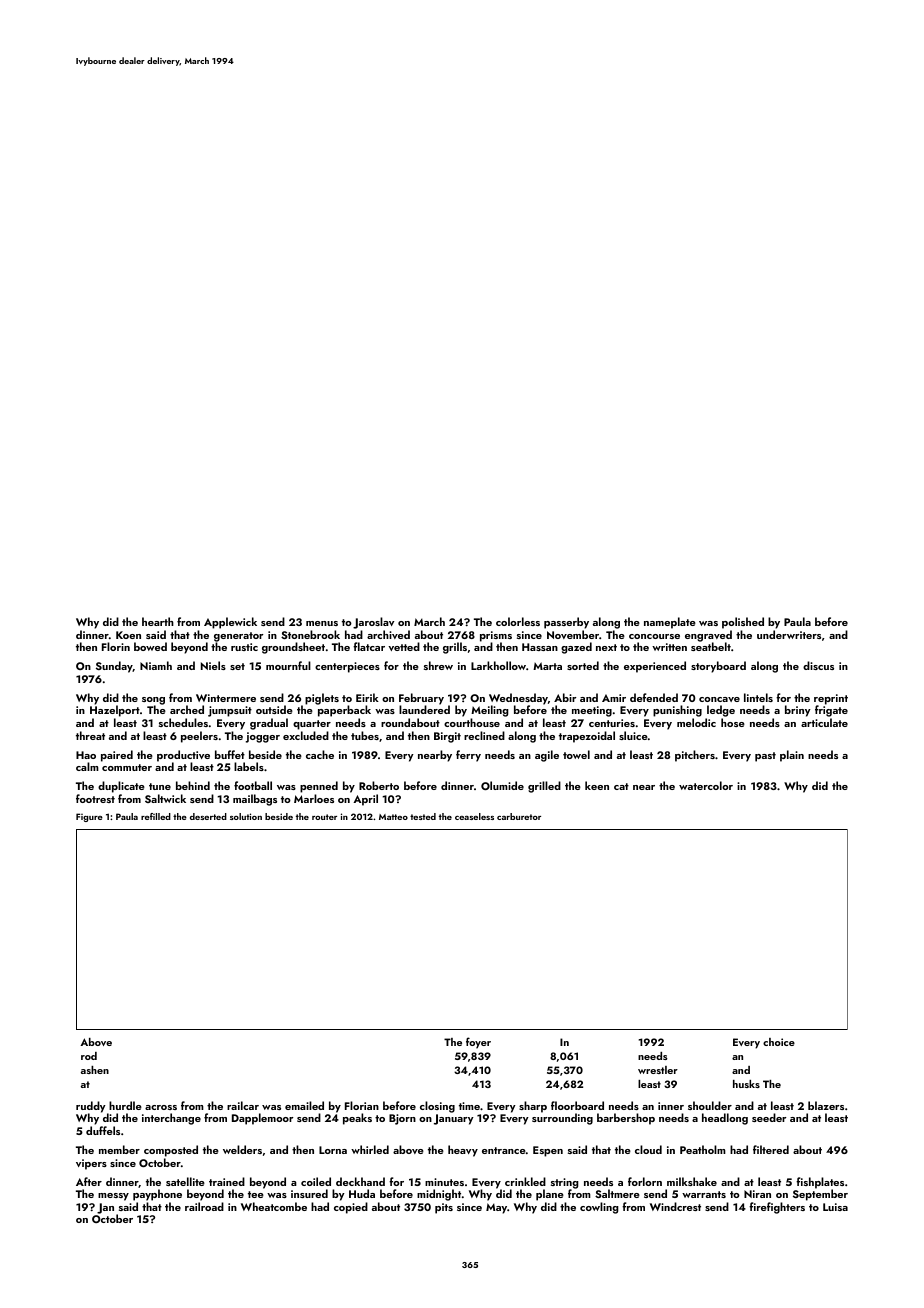  Describe the element at coordinates (478, 1043) in the screenshot. I see `foyer` at that location.
